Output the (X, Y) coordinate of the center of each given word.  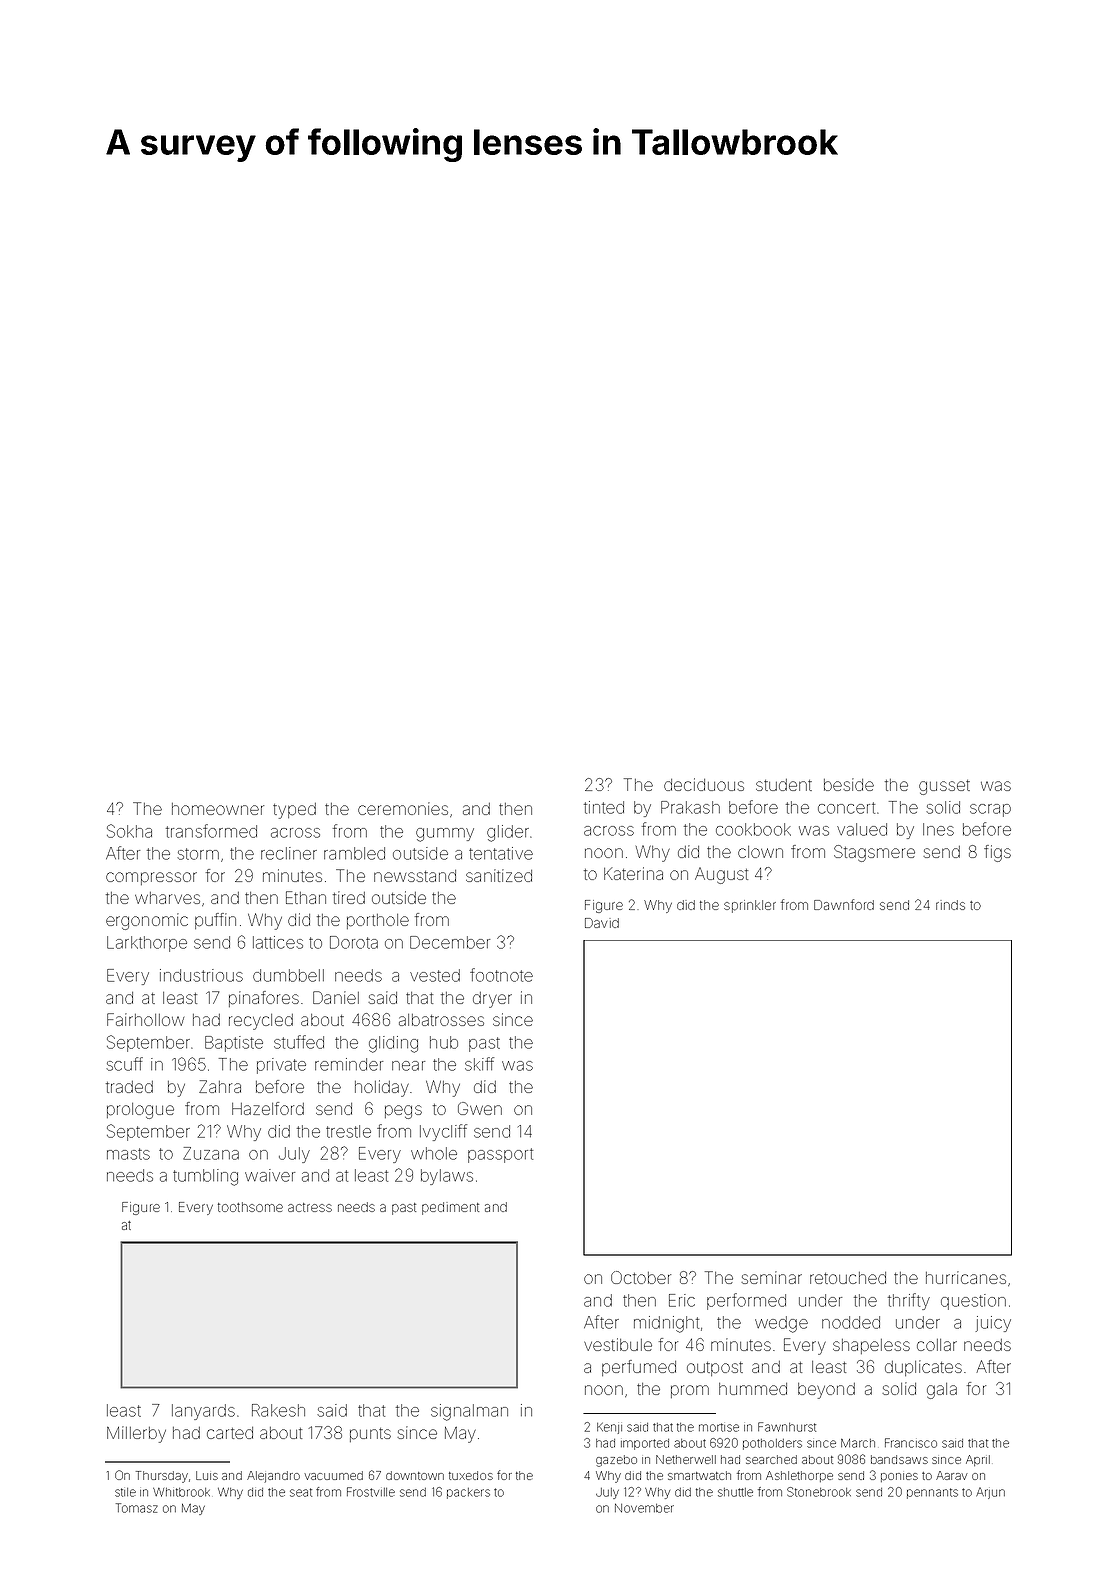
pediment (450, 1208)
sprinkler (750, 906)
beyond (826, 1391)
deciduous (704, 784)
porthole (378, 921)
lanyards (203, 1412)
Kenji (609, 1428)
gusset (944, 787)
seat (301, 1492)
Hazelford (268, 1108)
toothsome (250, 1207)
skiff (479, 1064)
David (602, 923)
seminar (771, 1277)
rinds (950, 905)
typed (294, 811)
